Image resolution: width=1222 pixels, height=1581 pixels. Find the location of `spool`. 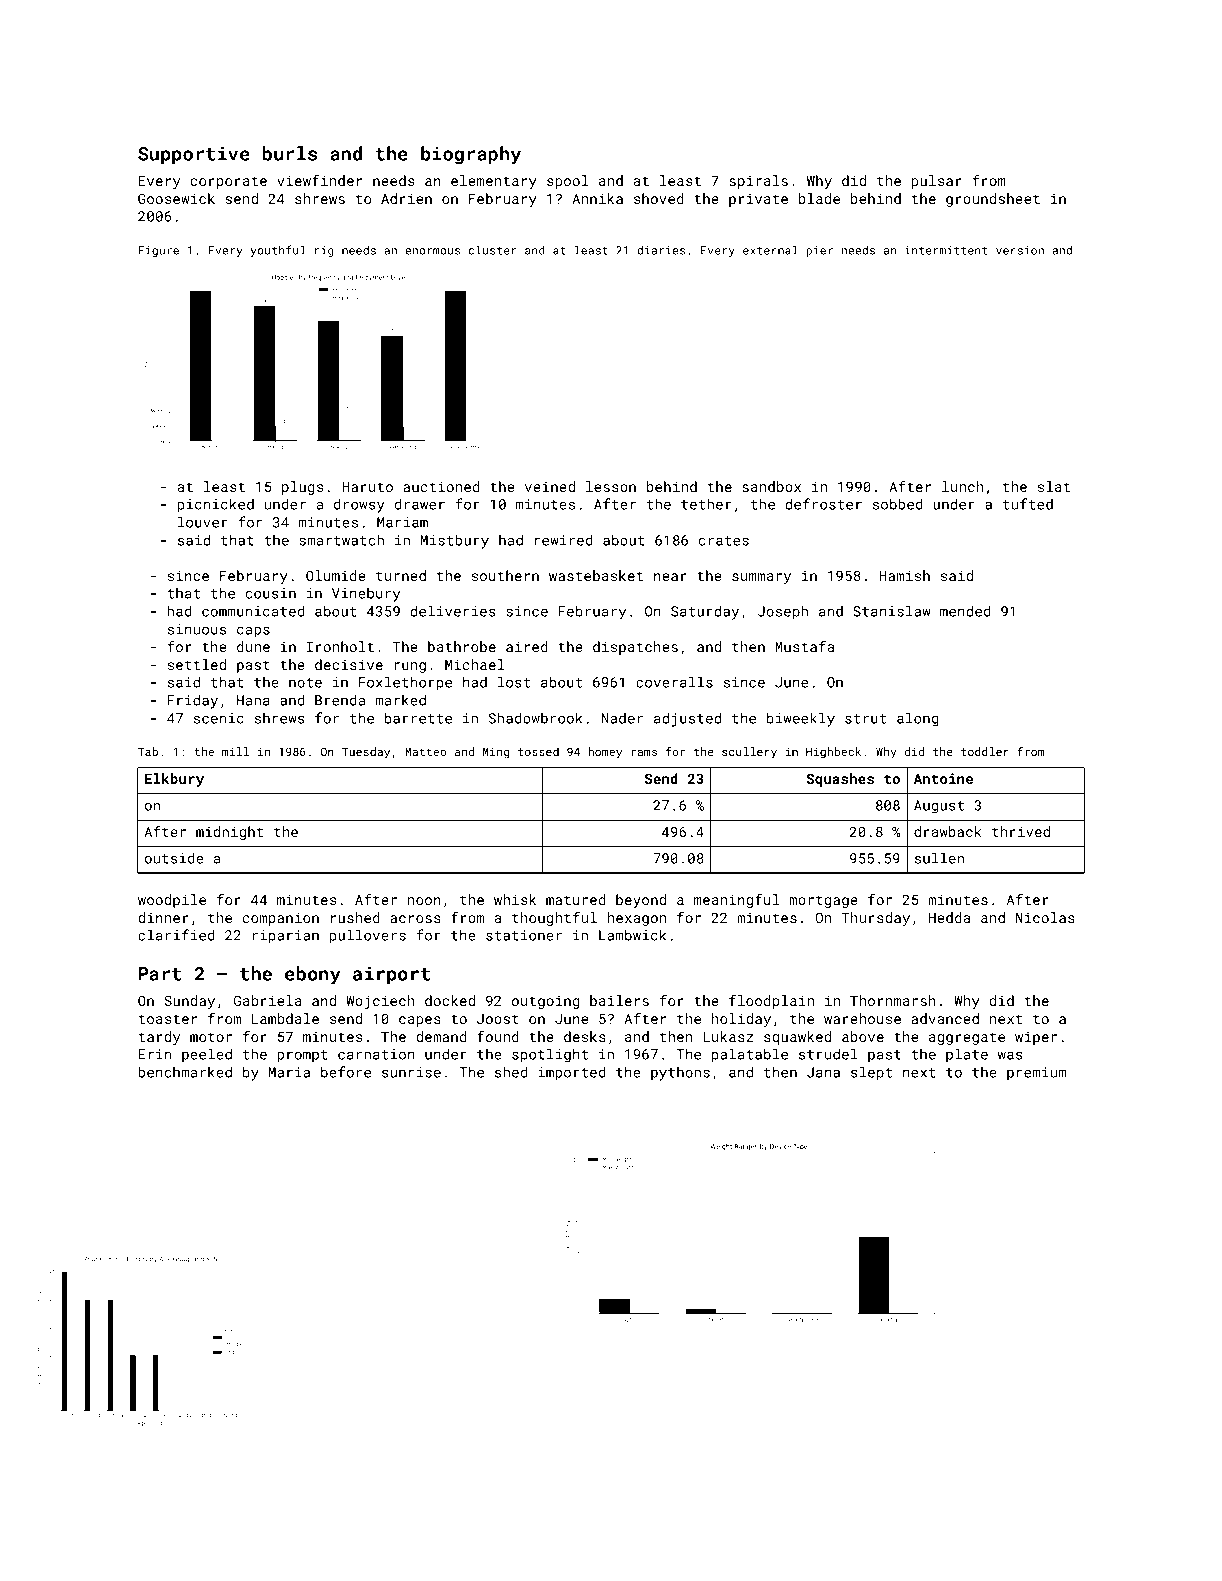

spool is located at coordinates (568, 182).
